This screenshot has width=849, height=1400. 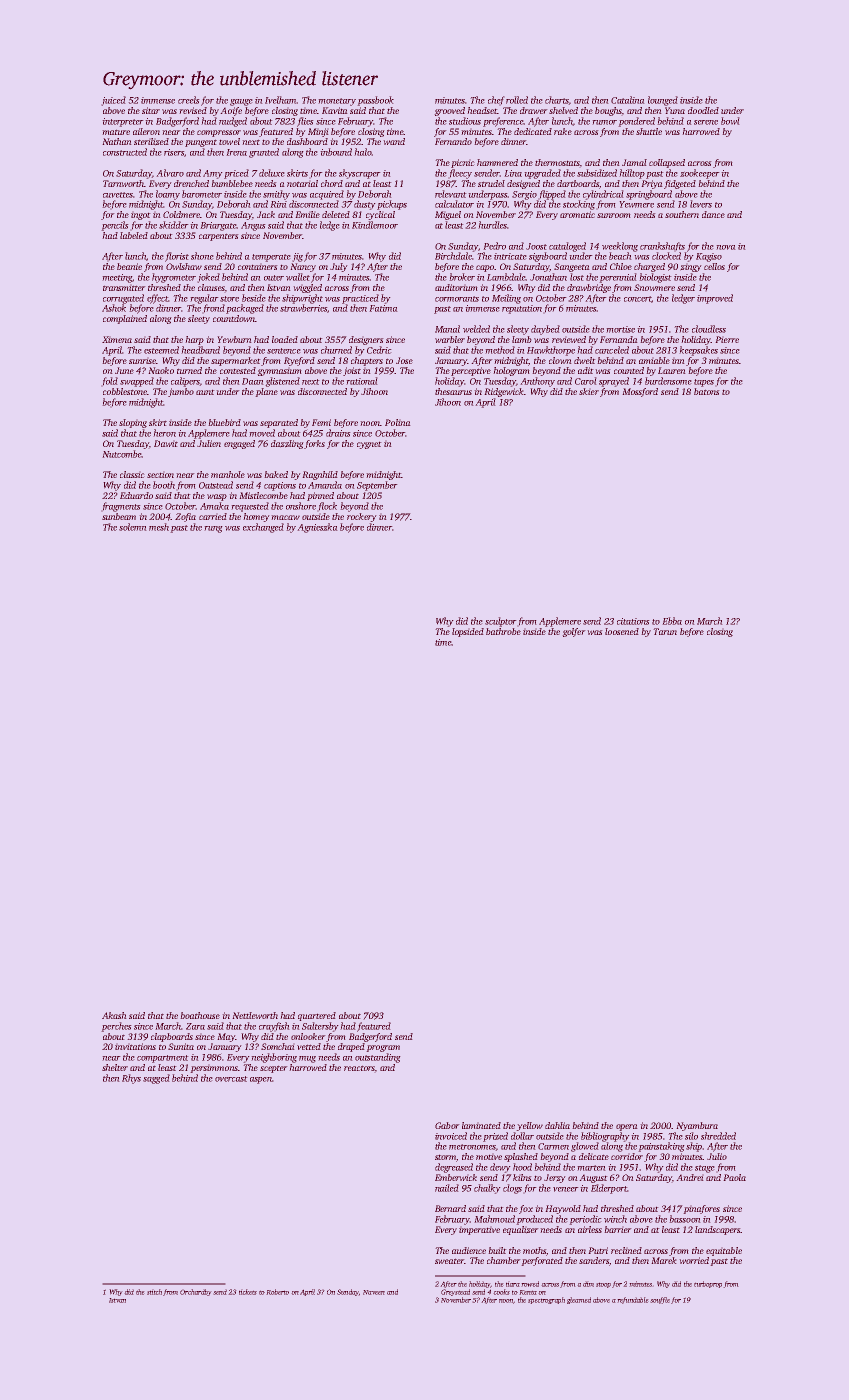 What do you see at coordinates (201, 350) in the screenshot?
I see `headband` at bounding box center [201, 350].
